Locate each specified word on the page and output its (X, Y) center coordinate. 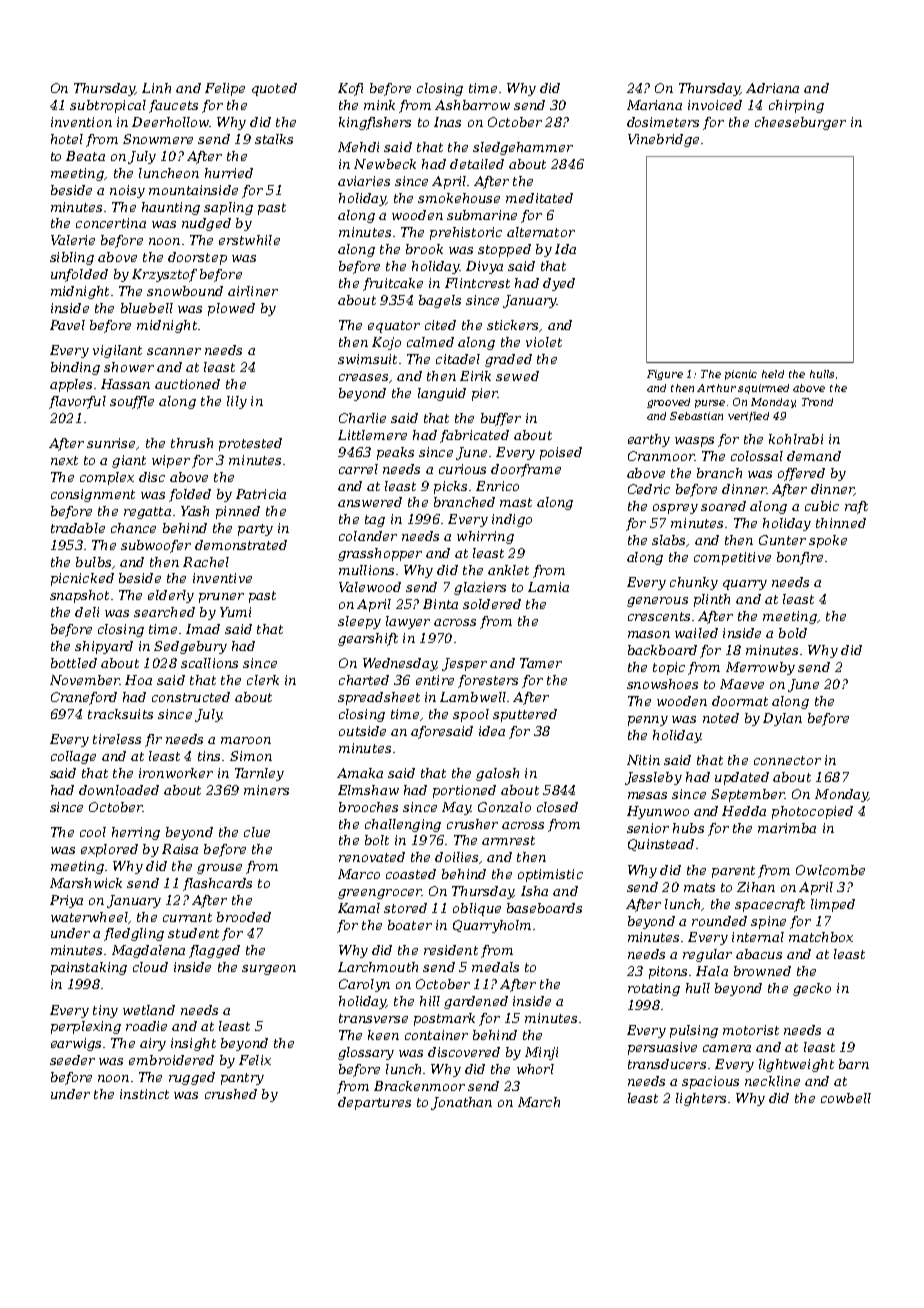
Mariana (654, 105)
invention (81, 122)
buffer (501, 419)
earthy (649, 440)
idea (492, 731)
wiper (171, 461)
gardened (476, 1002)
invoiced (715, 105)
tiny (105, 1011)
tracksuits (120, 714)
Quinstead (661, 845)
